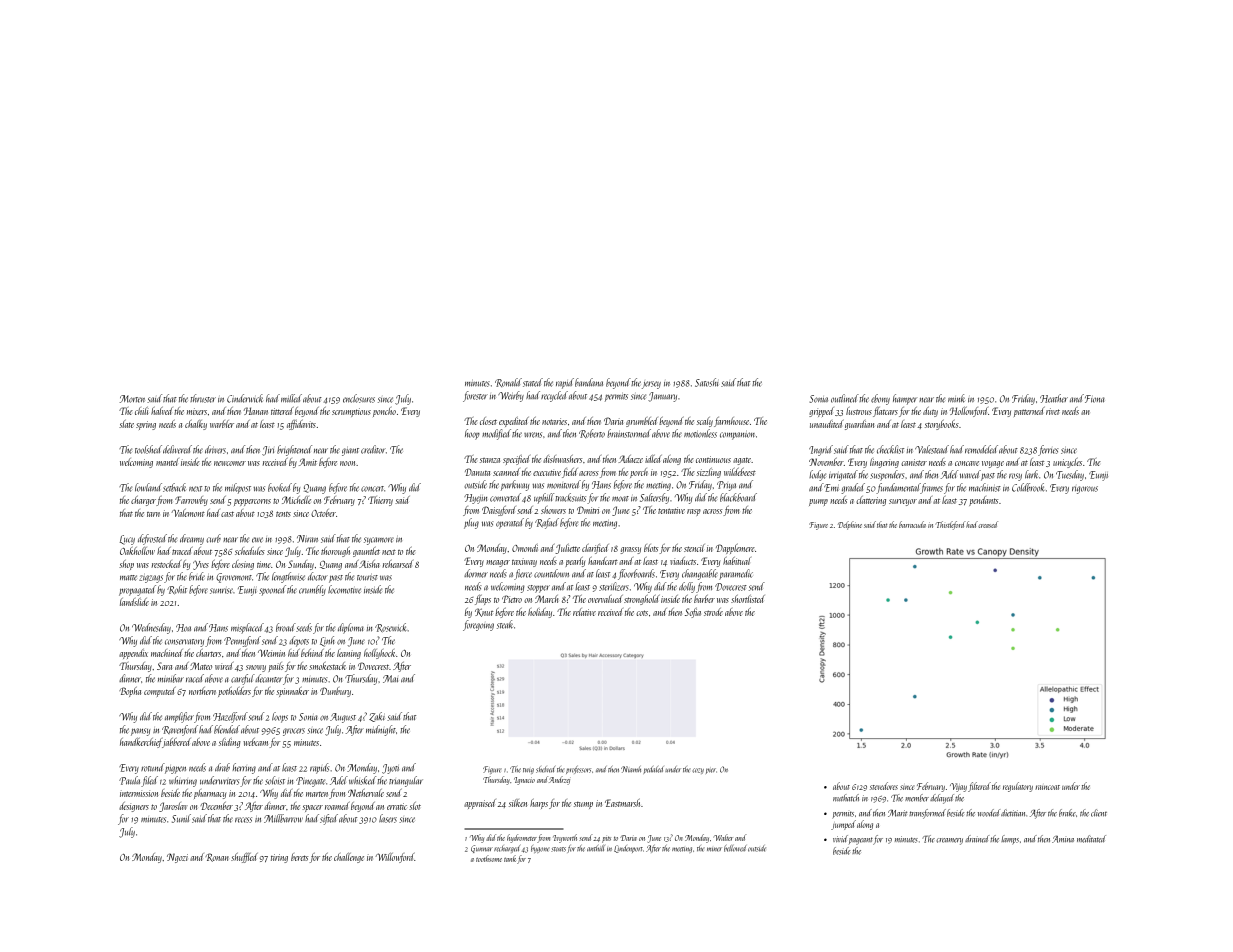 The image size is (1233, 952). I want to click on curb, so click(213, 538).
